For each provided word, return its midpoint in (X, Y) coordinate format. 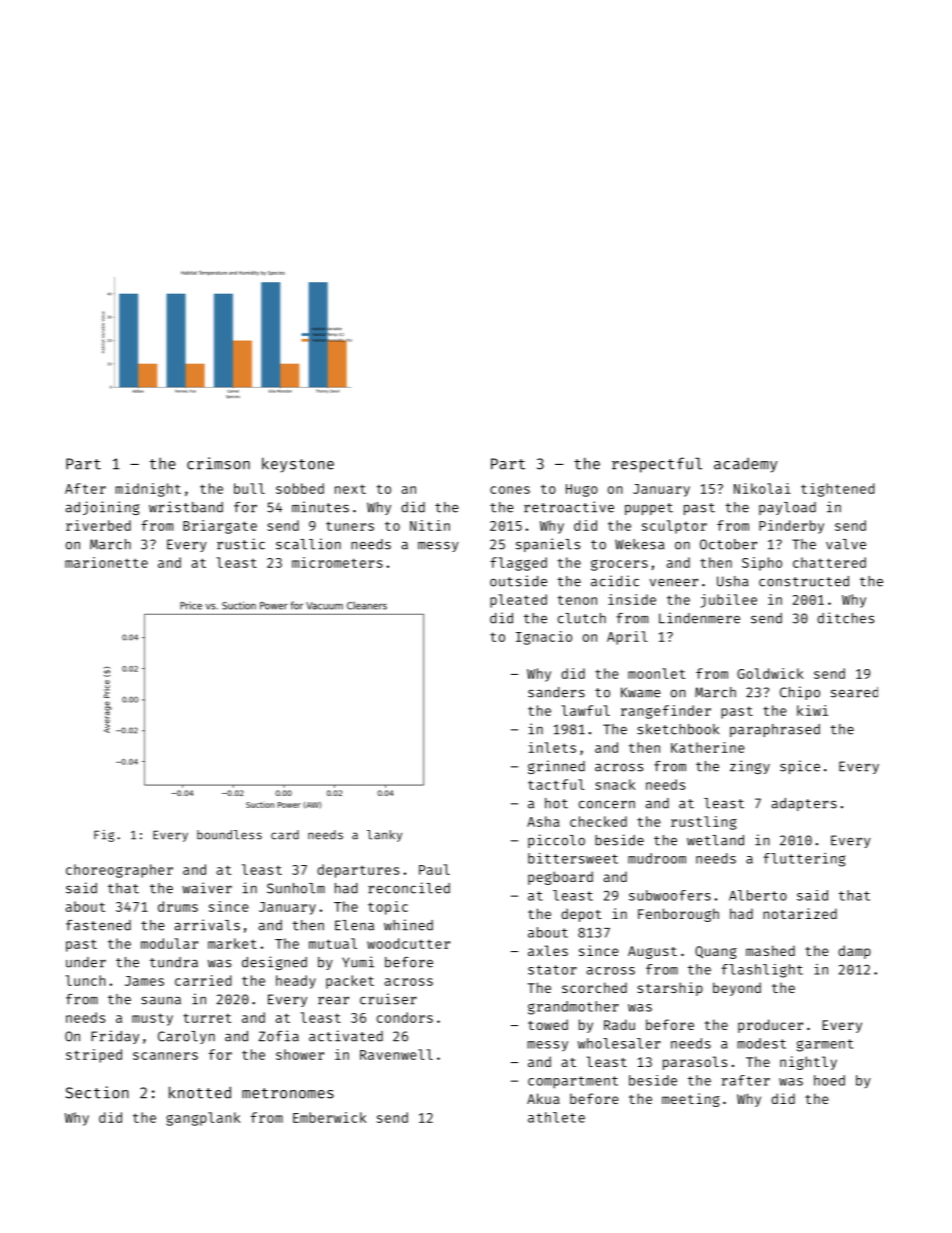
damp (854, 952)
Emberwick (330, 1117)
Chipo (800, 693)
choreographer (119, 871)
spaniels (548, 545)
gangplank (203, 1119)
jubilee (729, 601)
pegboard (560, 878)
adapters (804, 804)
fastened (98, 925)
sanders (556, 692)
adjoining (103, 508)
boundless (229, 835)
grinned (556, 767)
